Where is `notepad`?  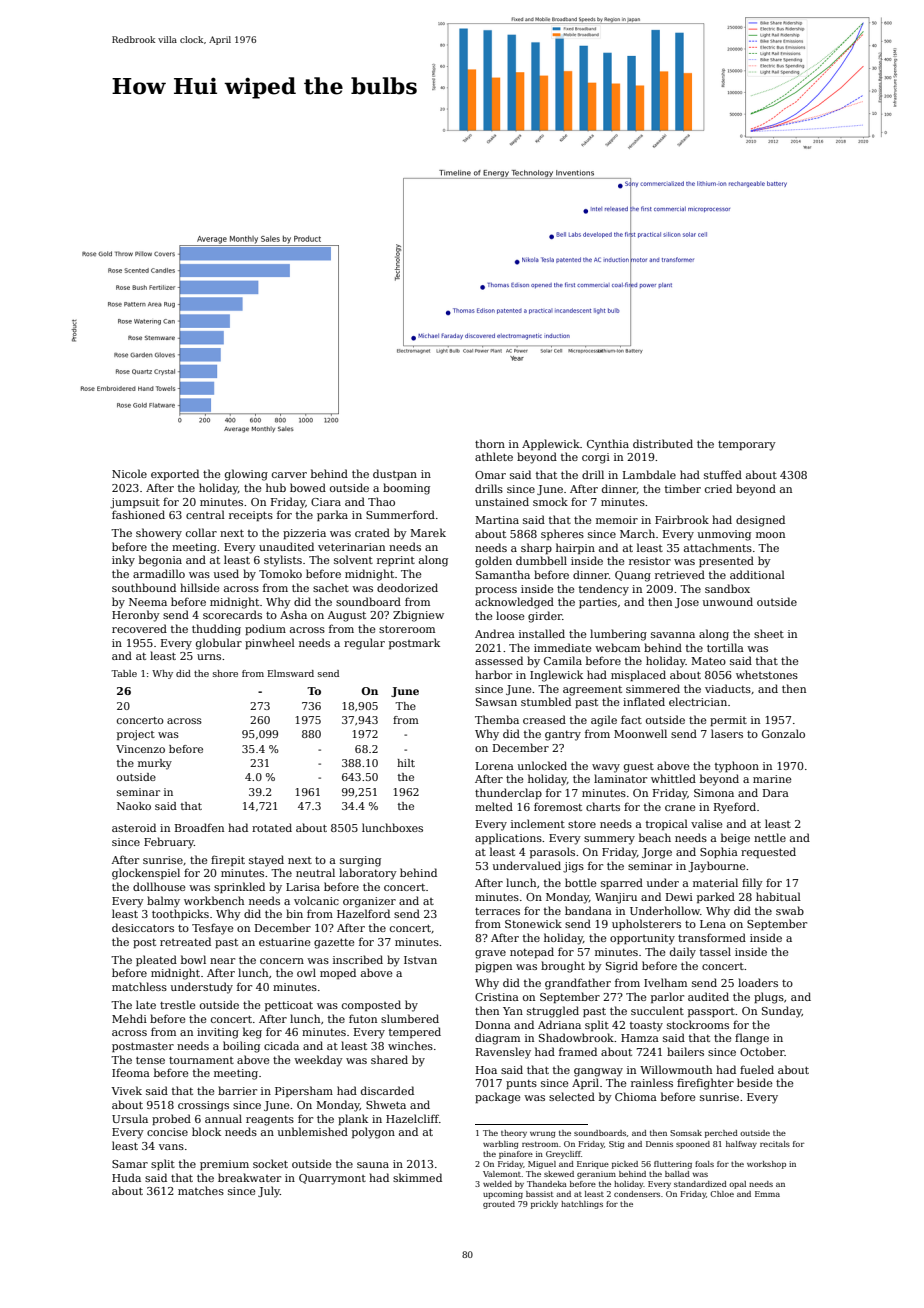
notepad is located at coordinates (532, 952).
